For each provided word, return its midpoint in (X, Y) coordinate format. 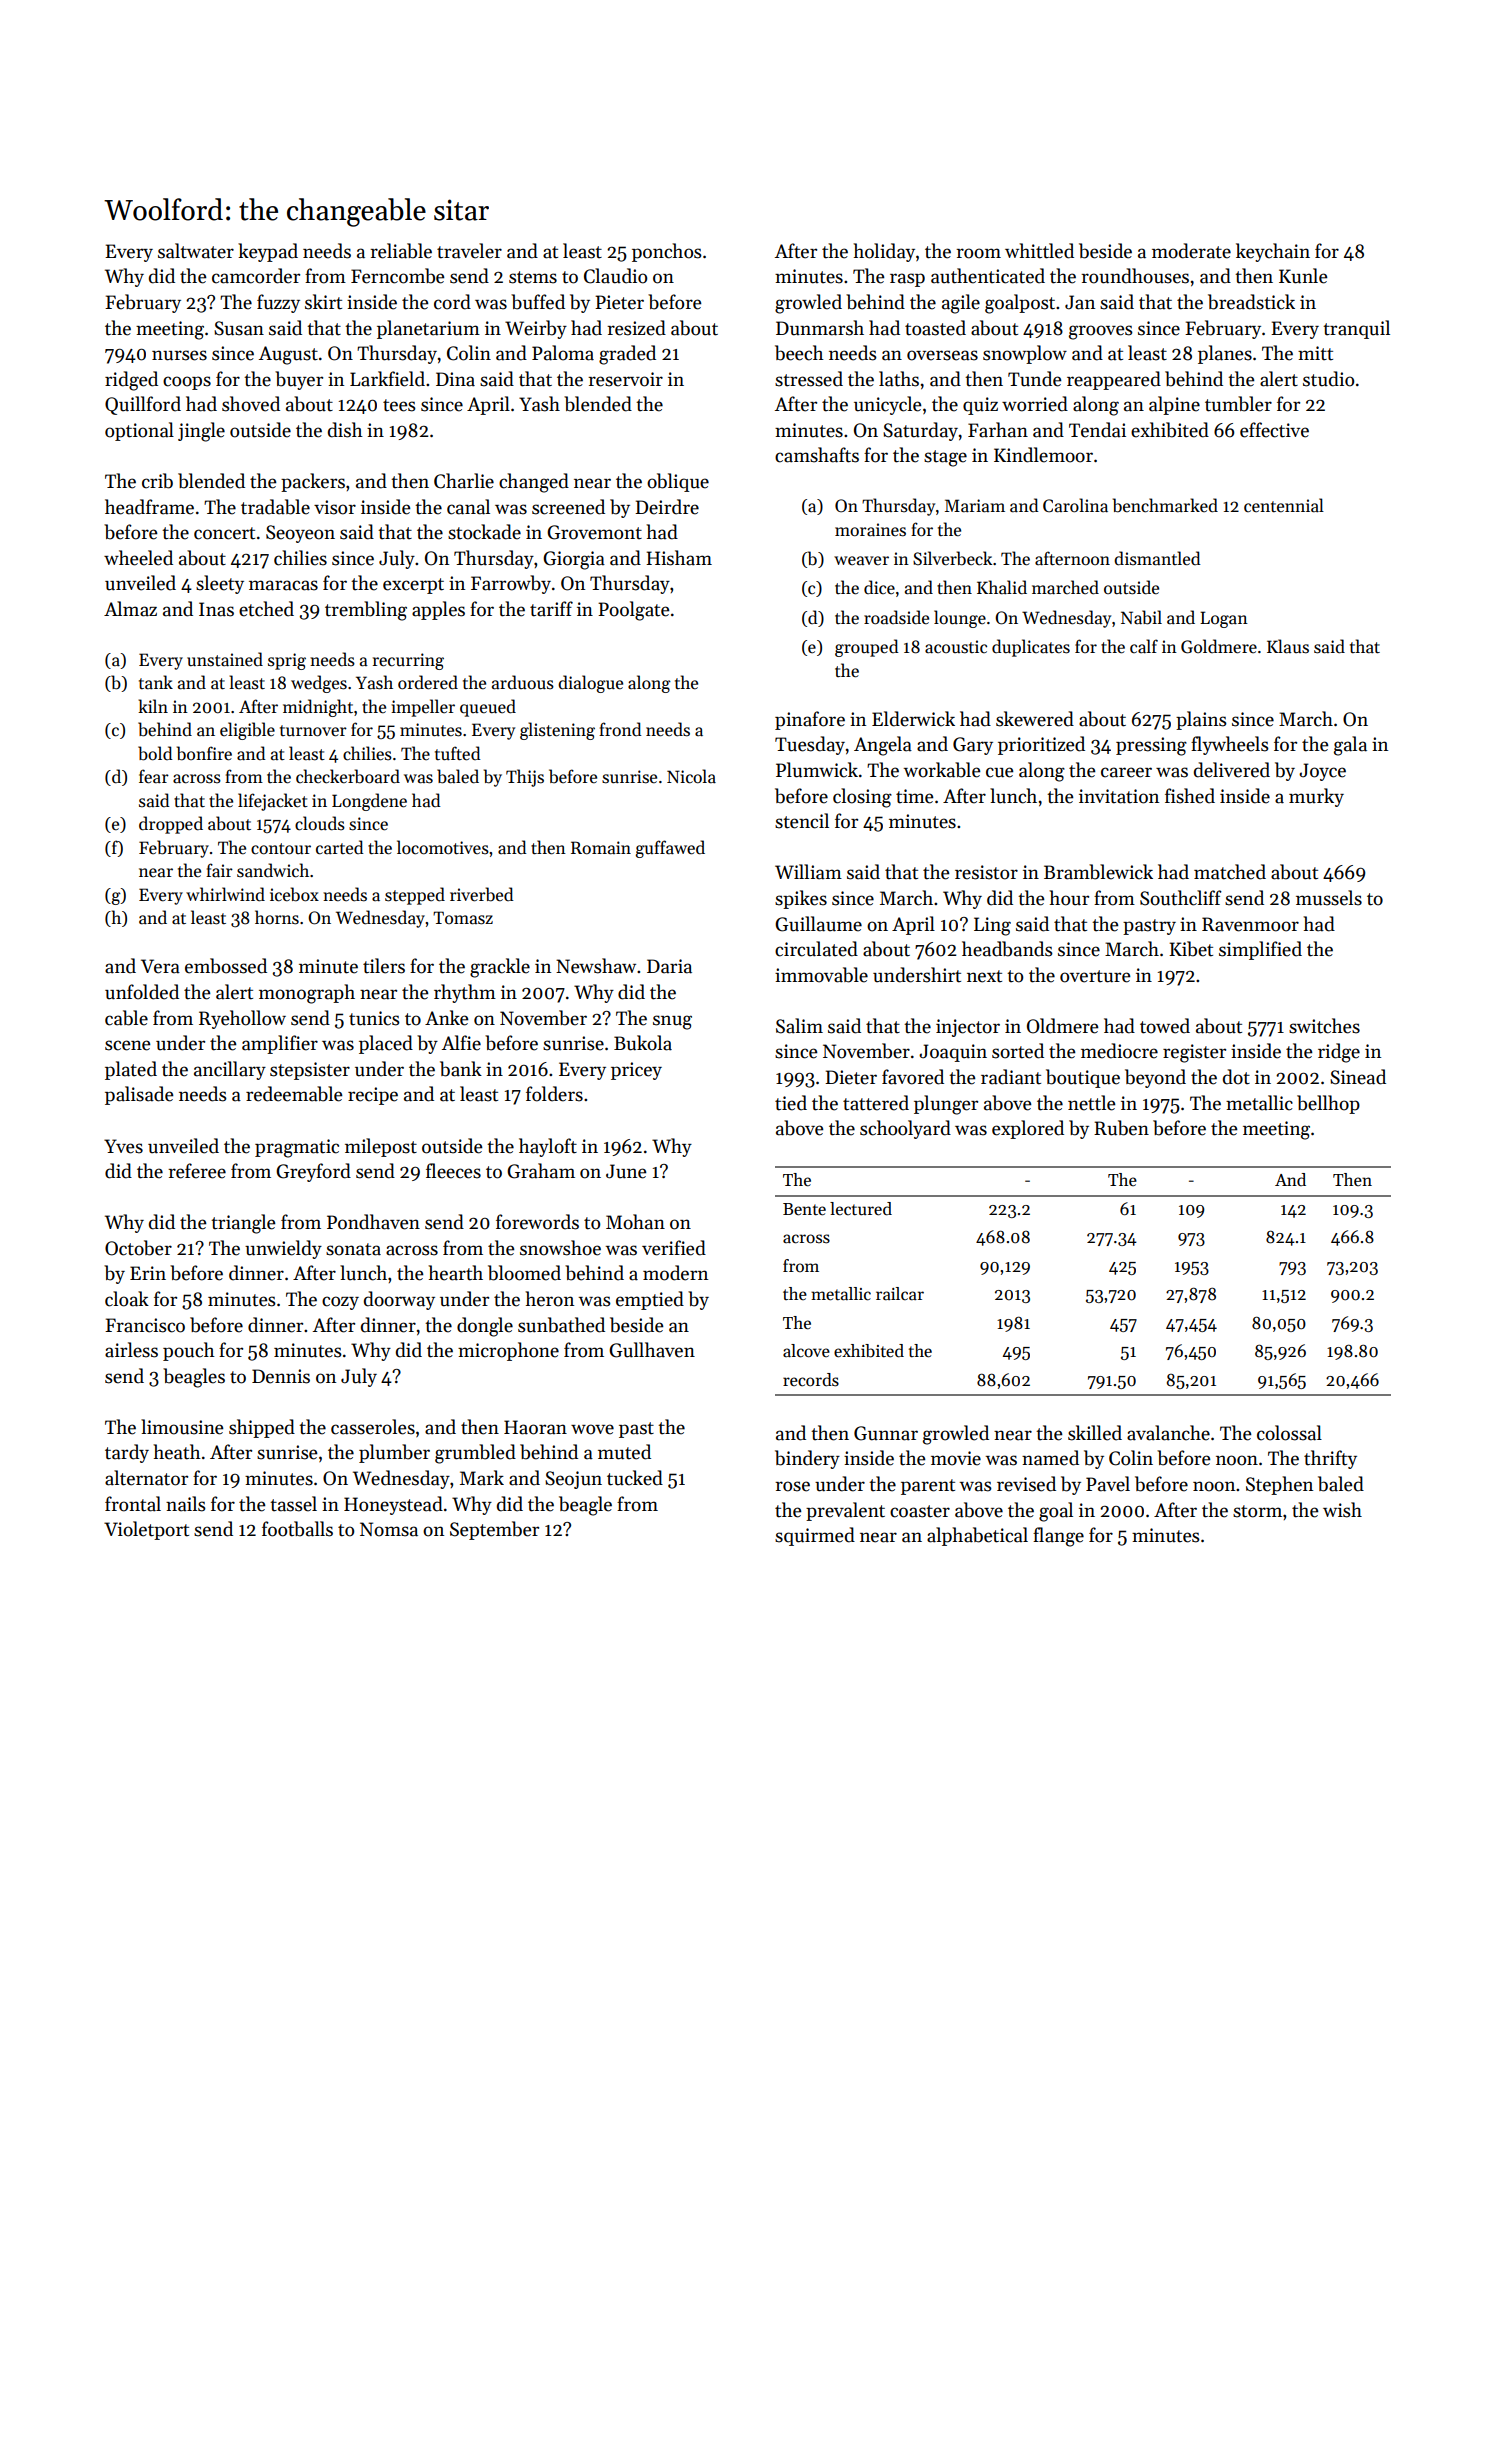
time (915, 796)
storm (1257, 1511)
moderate (1191, 251)
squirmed (815, 1536)
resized (636, 328)
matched (1230, 872)
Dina (455, 379)
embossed (226, 966)
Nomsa (389, 1529)
